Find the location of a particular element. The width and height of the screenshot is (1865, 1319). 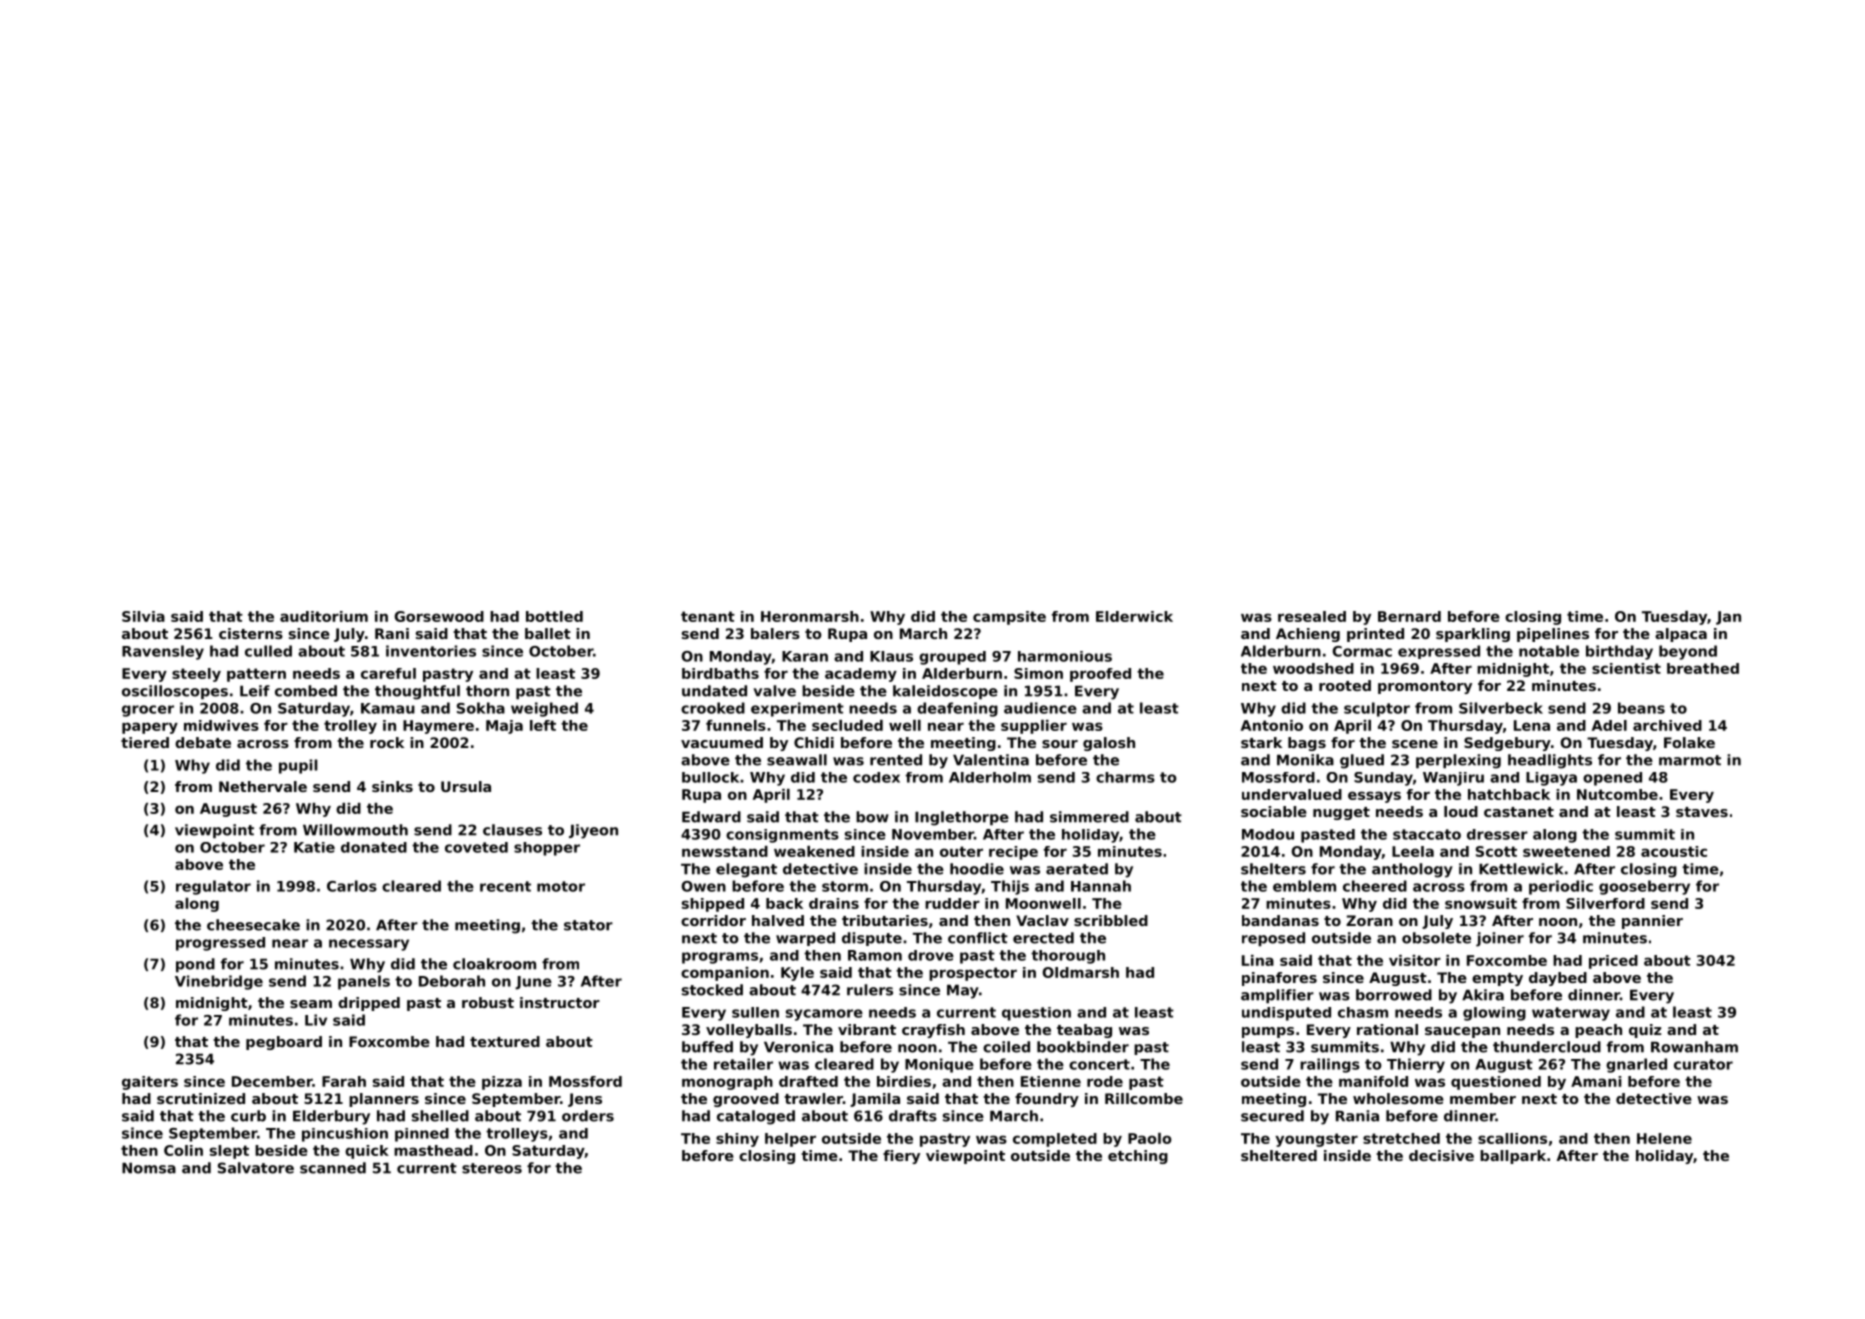

Rowanham is located at coordinates (1694, 1047).
